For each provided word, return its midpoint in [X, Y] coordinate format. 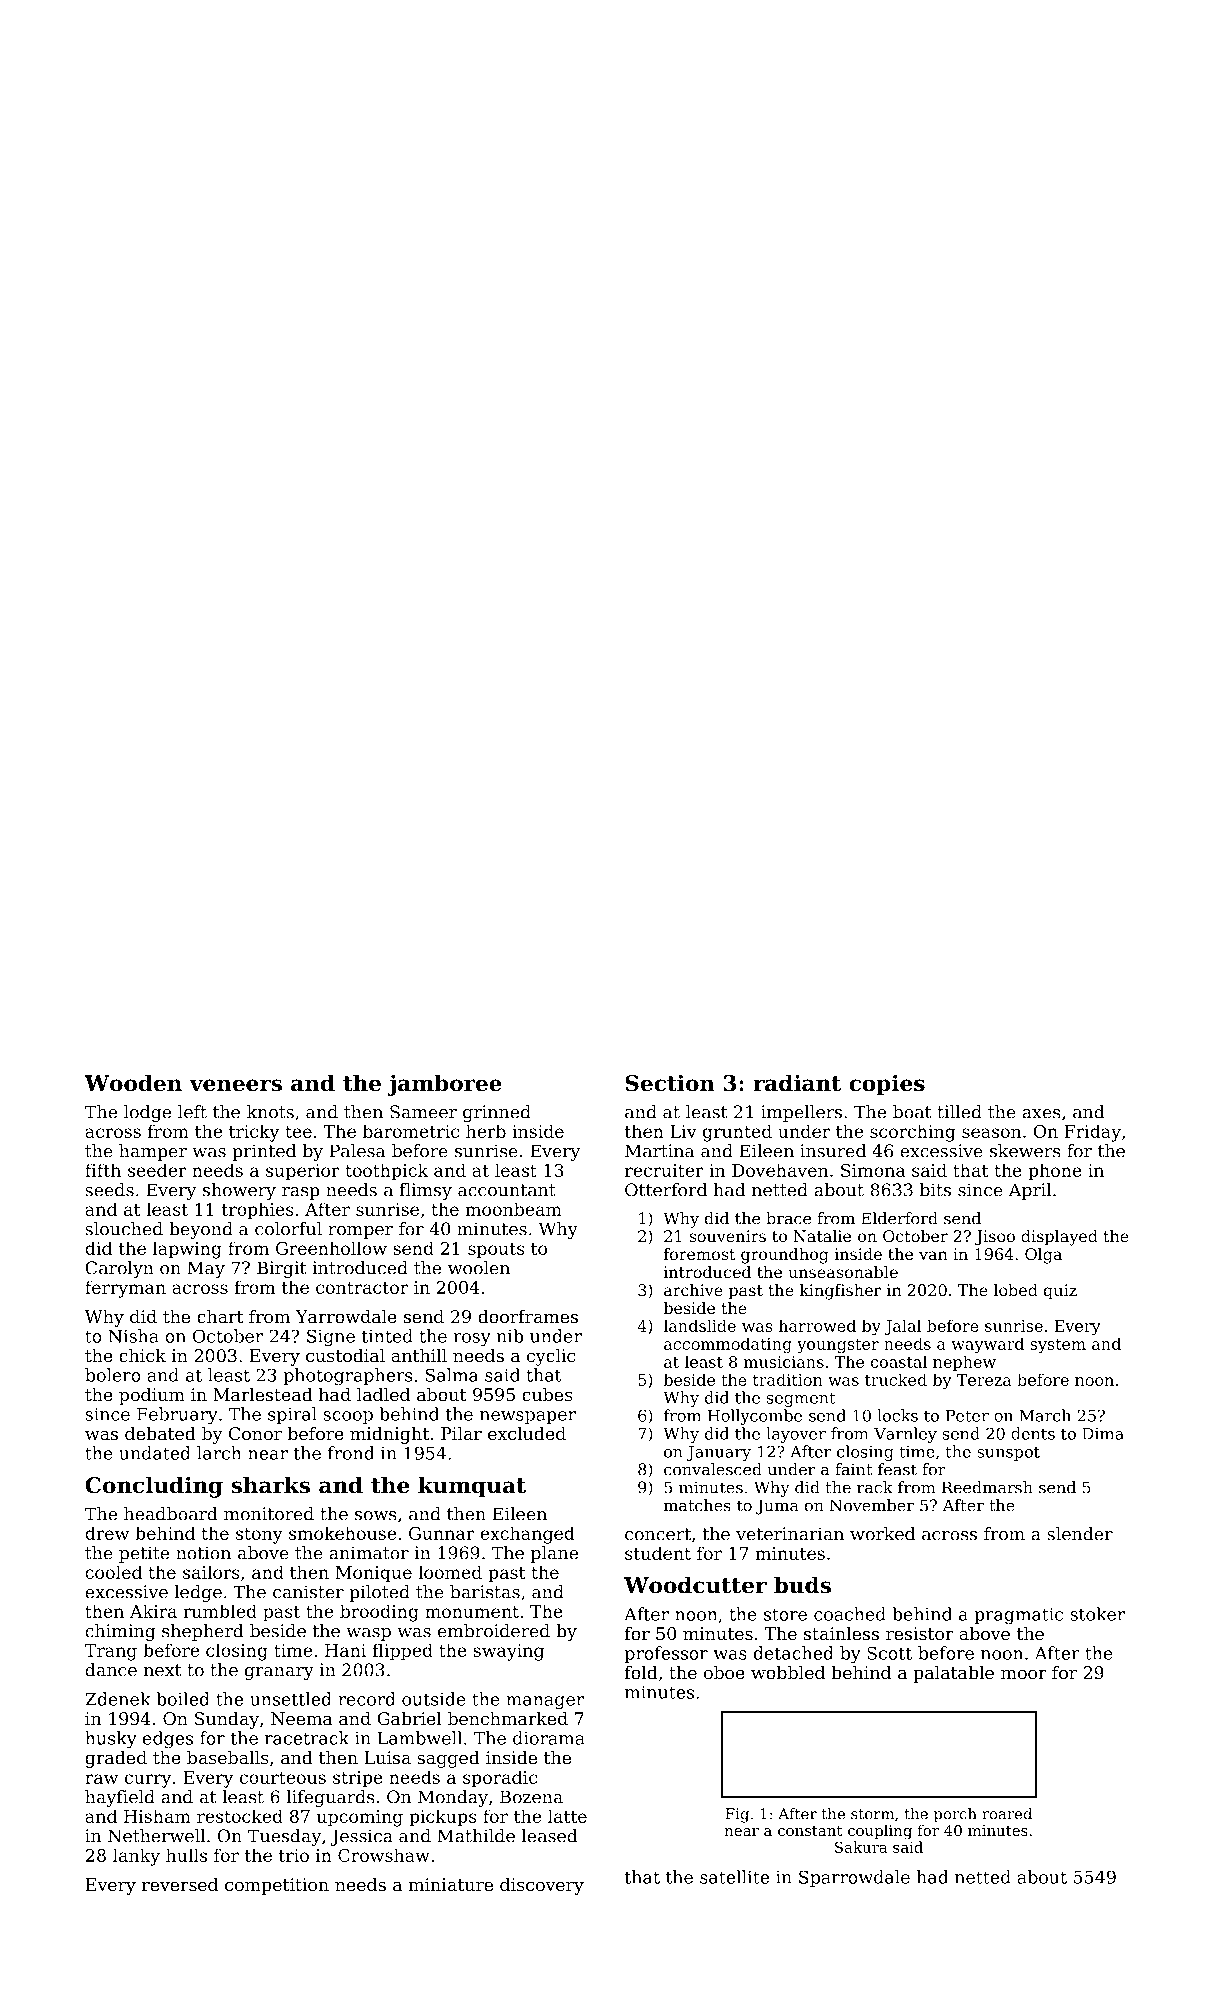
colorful [288, 1229]
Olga [1043, 1256]
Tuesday [284, 1837]
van [933, 1255]
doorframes [528, 1316]
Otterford [666, 1190]
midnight [389, 1435]
